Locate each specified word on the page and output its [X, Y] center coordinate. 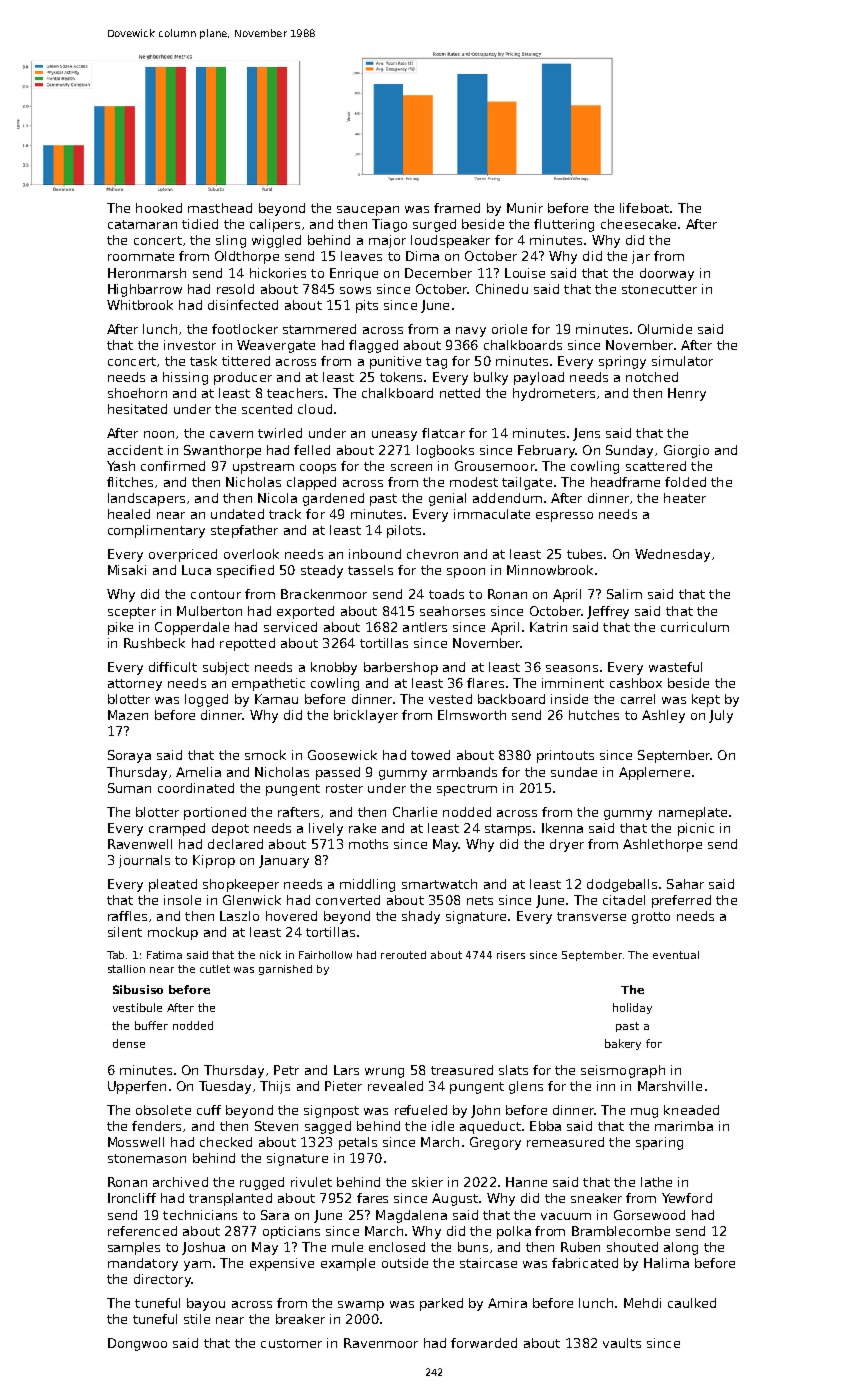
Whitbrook [140, 305]
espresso [564, 517]
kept [706, 700]
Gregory [495, 1143]
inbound [375, 554]
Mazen [128, 715]
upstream [263, 468]
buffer [151, 1025]
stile [197, 1319]
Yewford [687, 1198]
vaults [622, 1343]
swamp [361, 1306]
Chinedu [502, 289]
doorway [667, 274]
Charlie [415, 812]
